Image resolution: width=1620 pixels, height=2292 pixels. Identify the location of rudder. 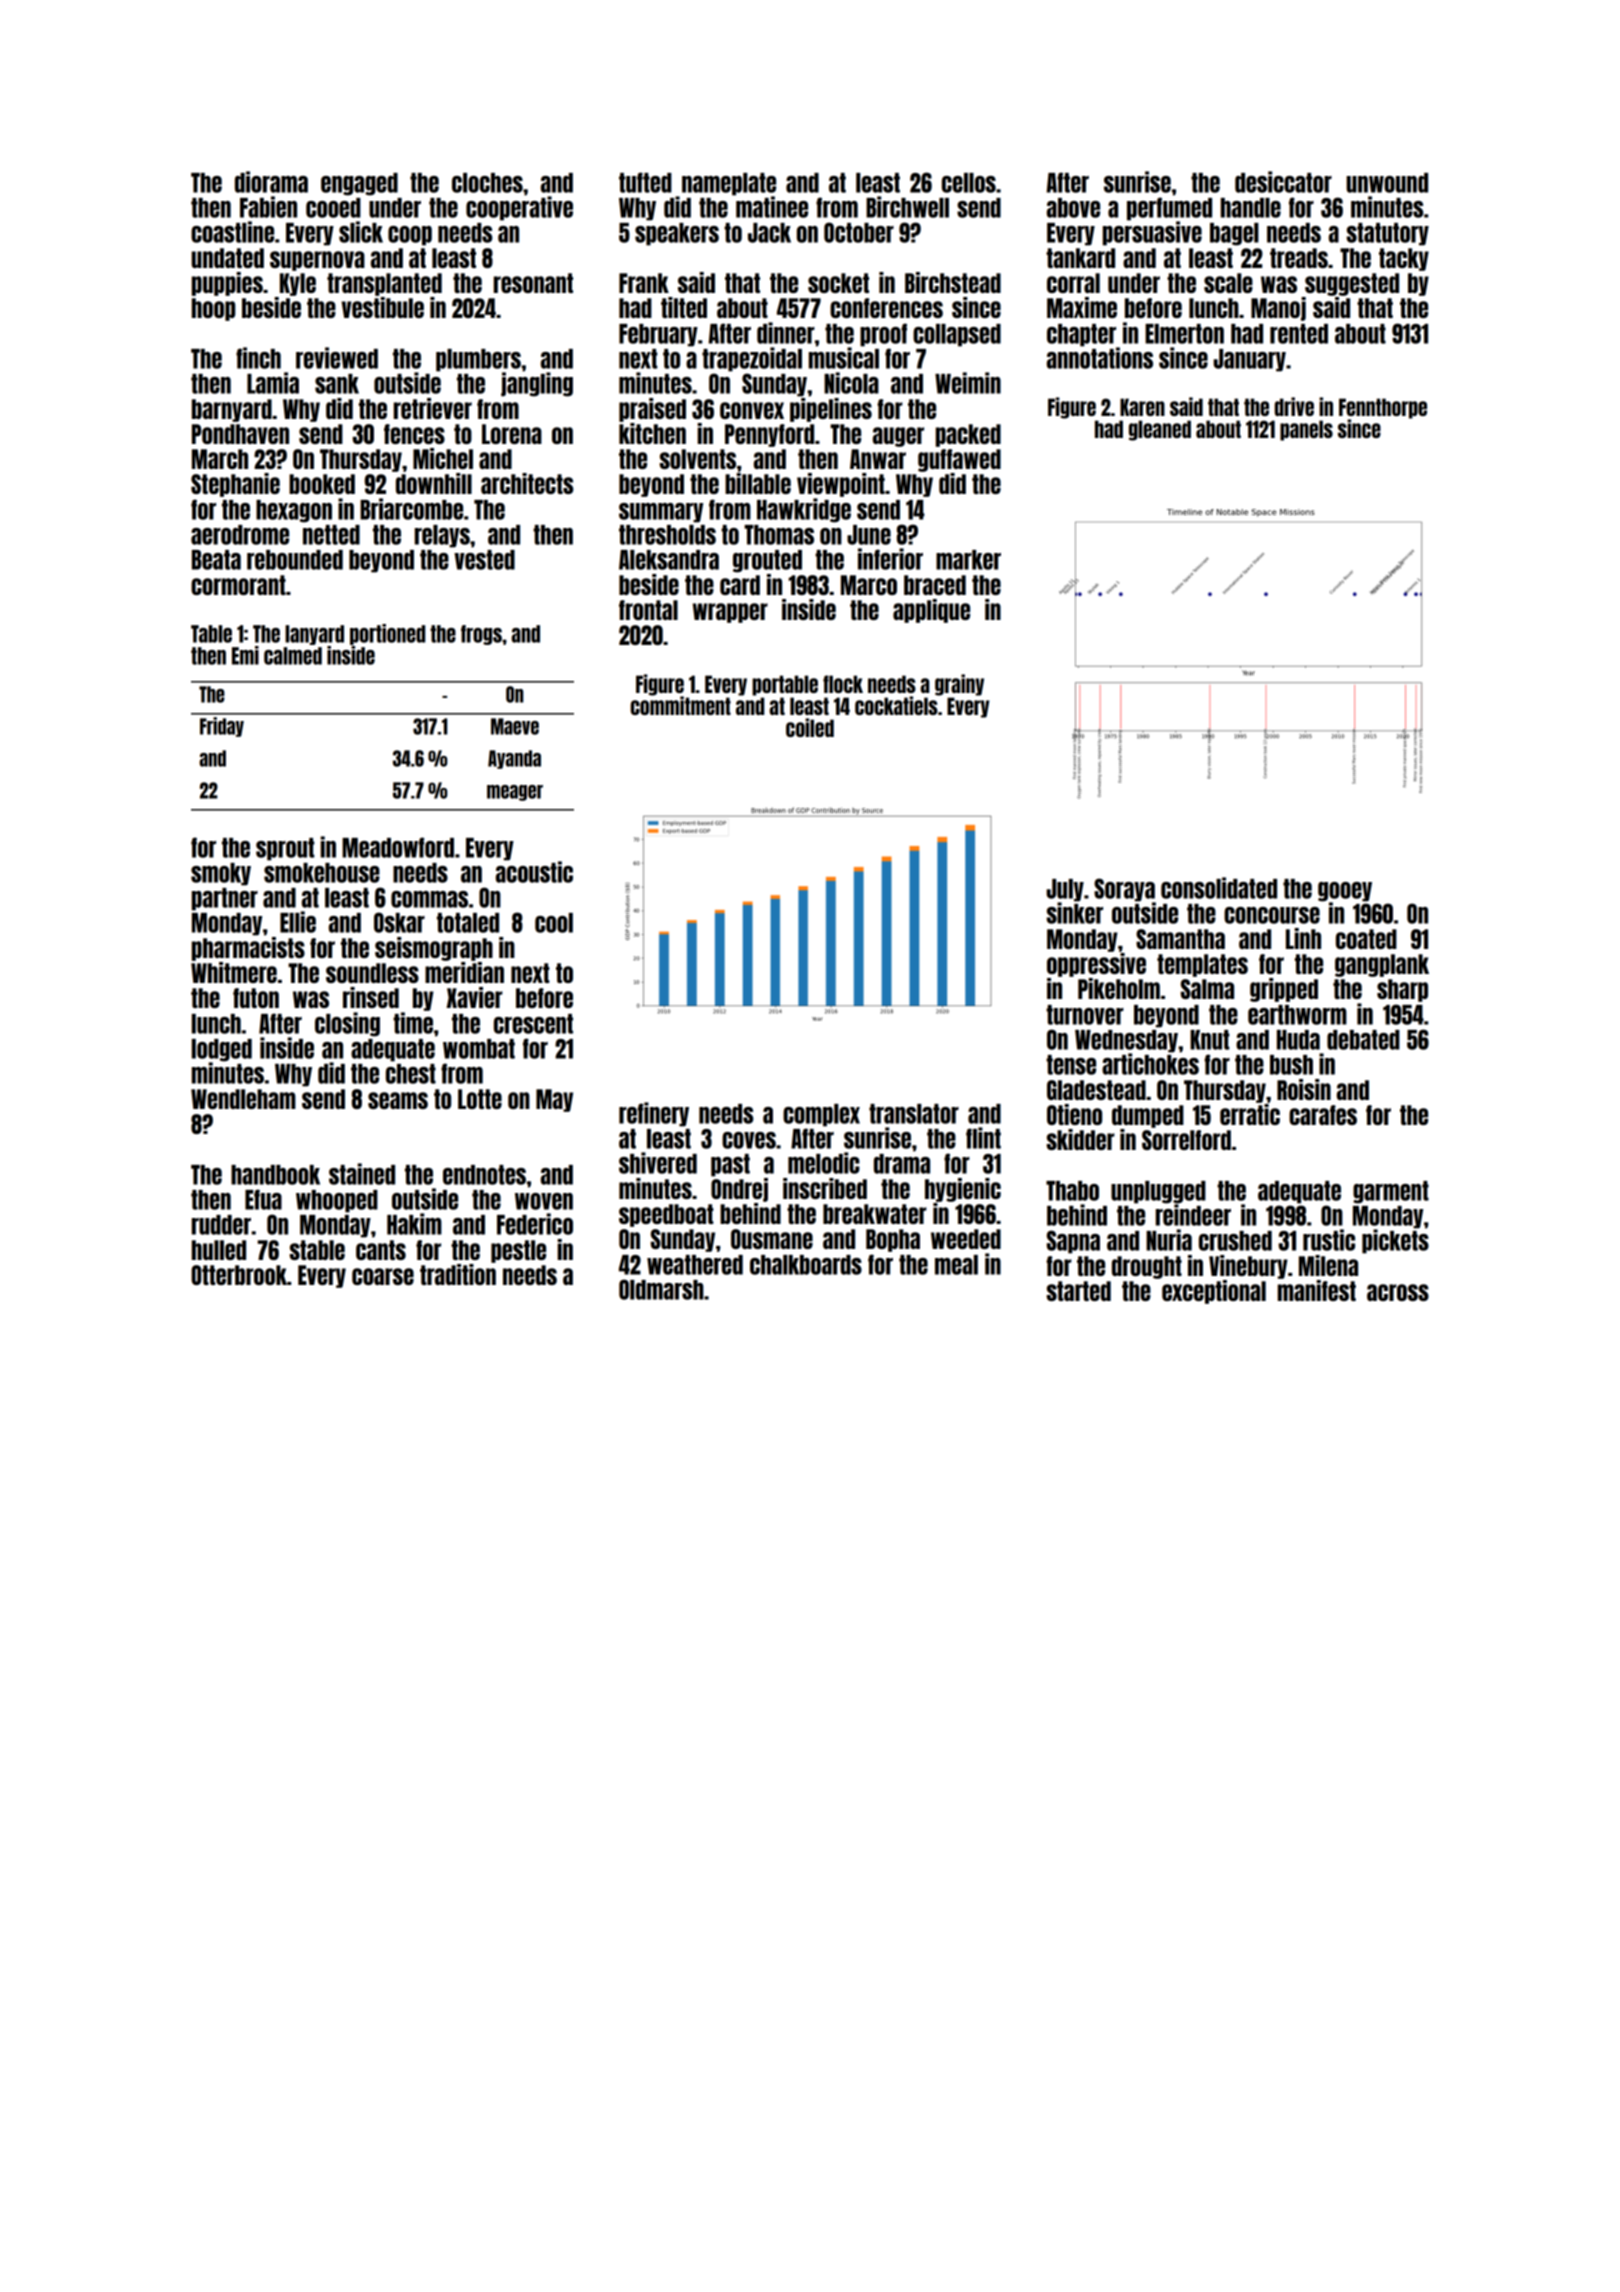
(221, 1225).
